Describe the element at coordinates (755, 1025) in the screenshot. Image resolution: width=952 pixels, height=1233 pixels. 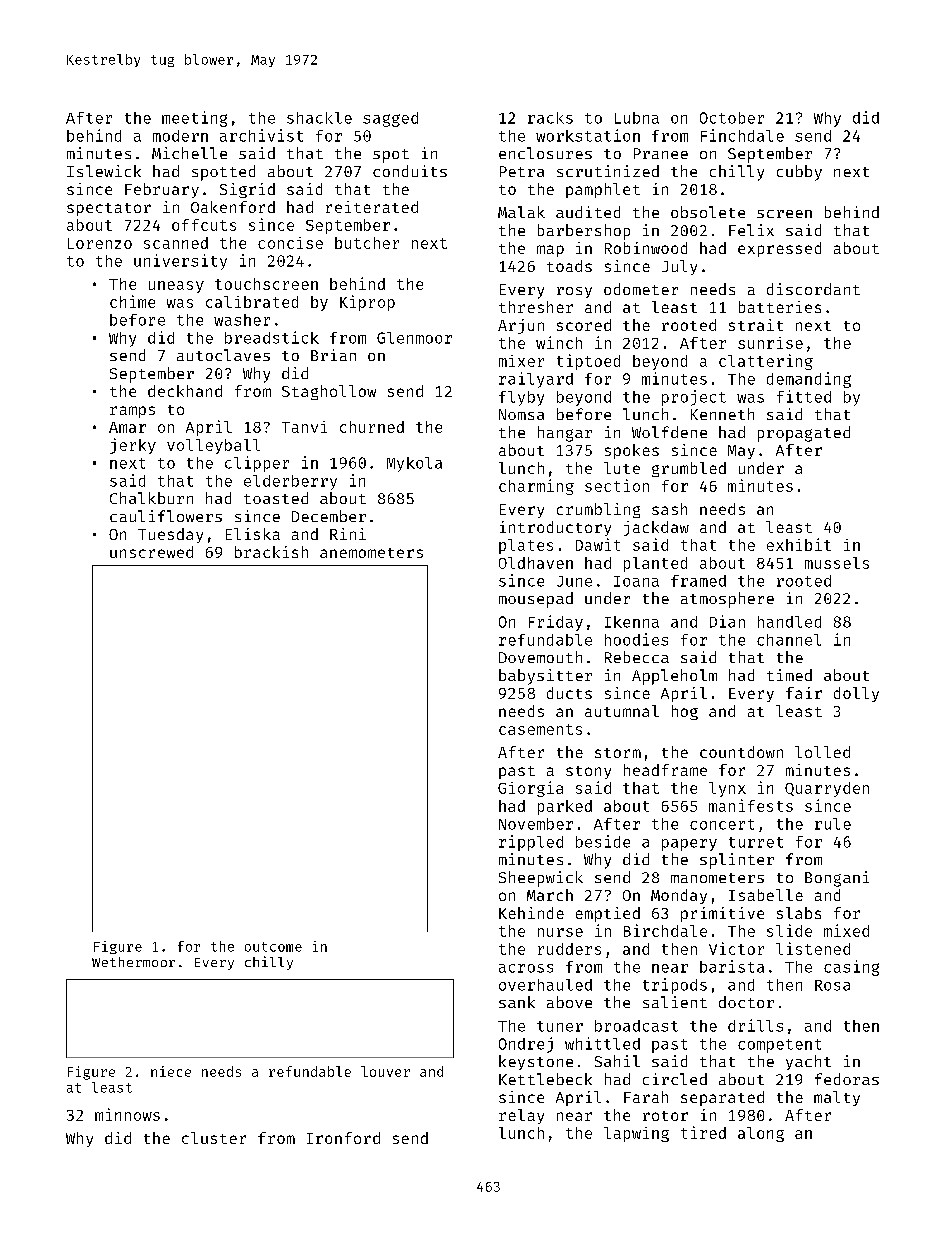
I see `drills` at that location.
